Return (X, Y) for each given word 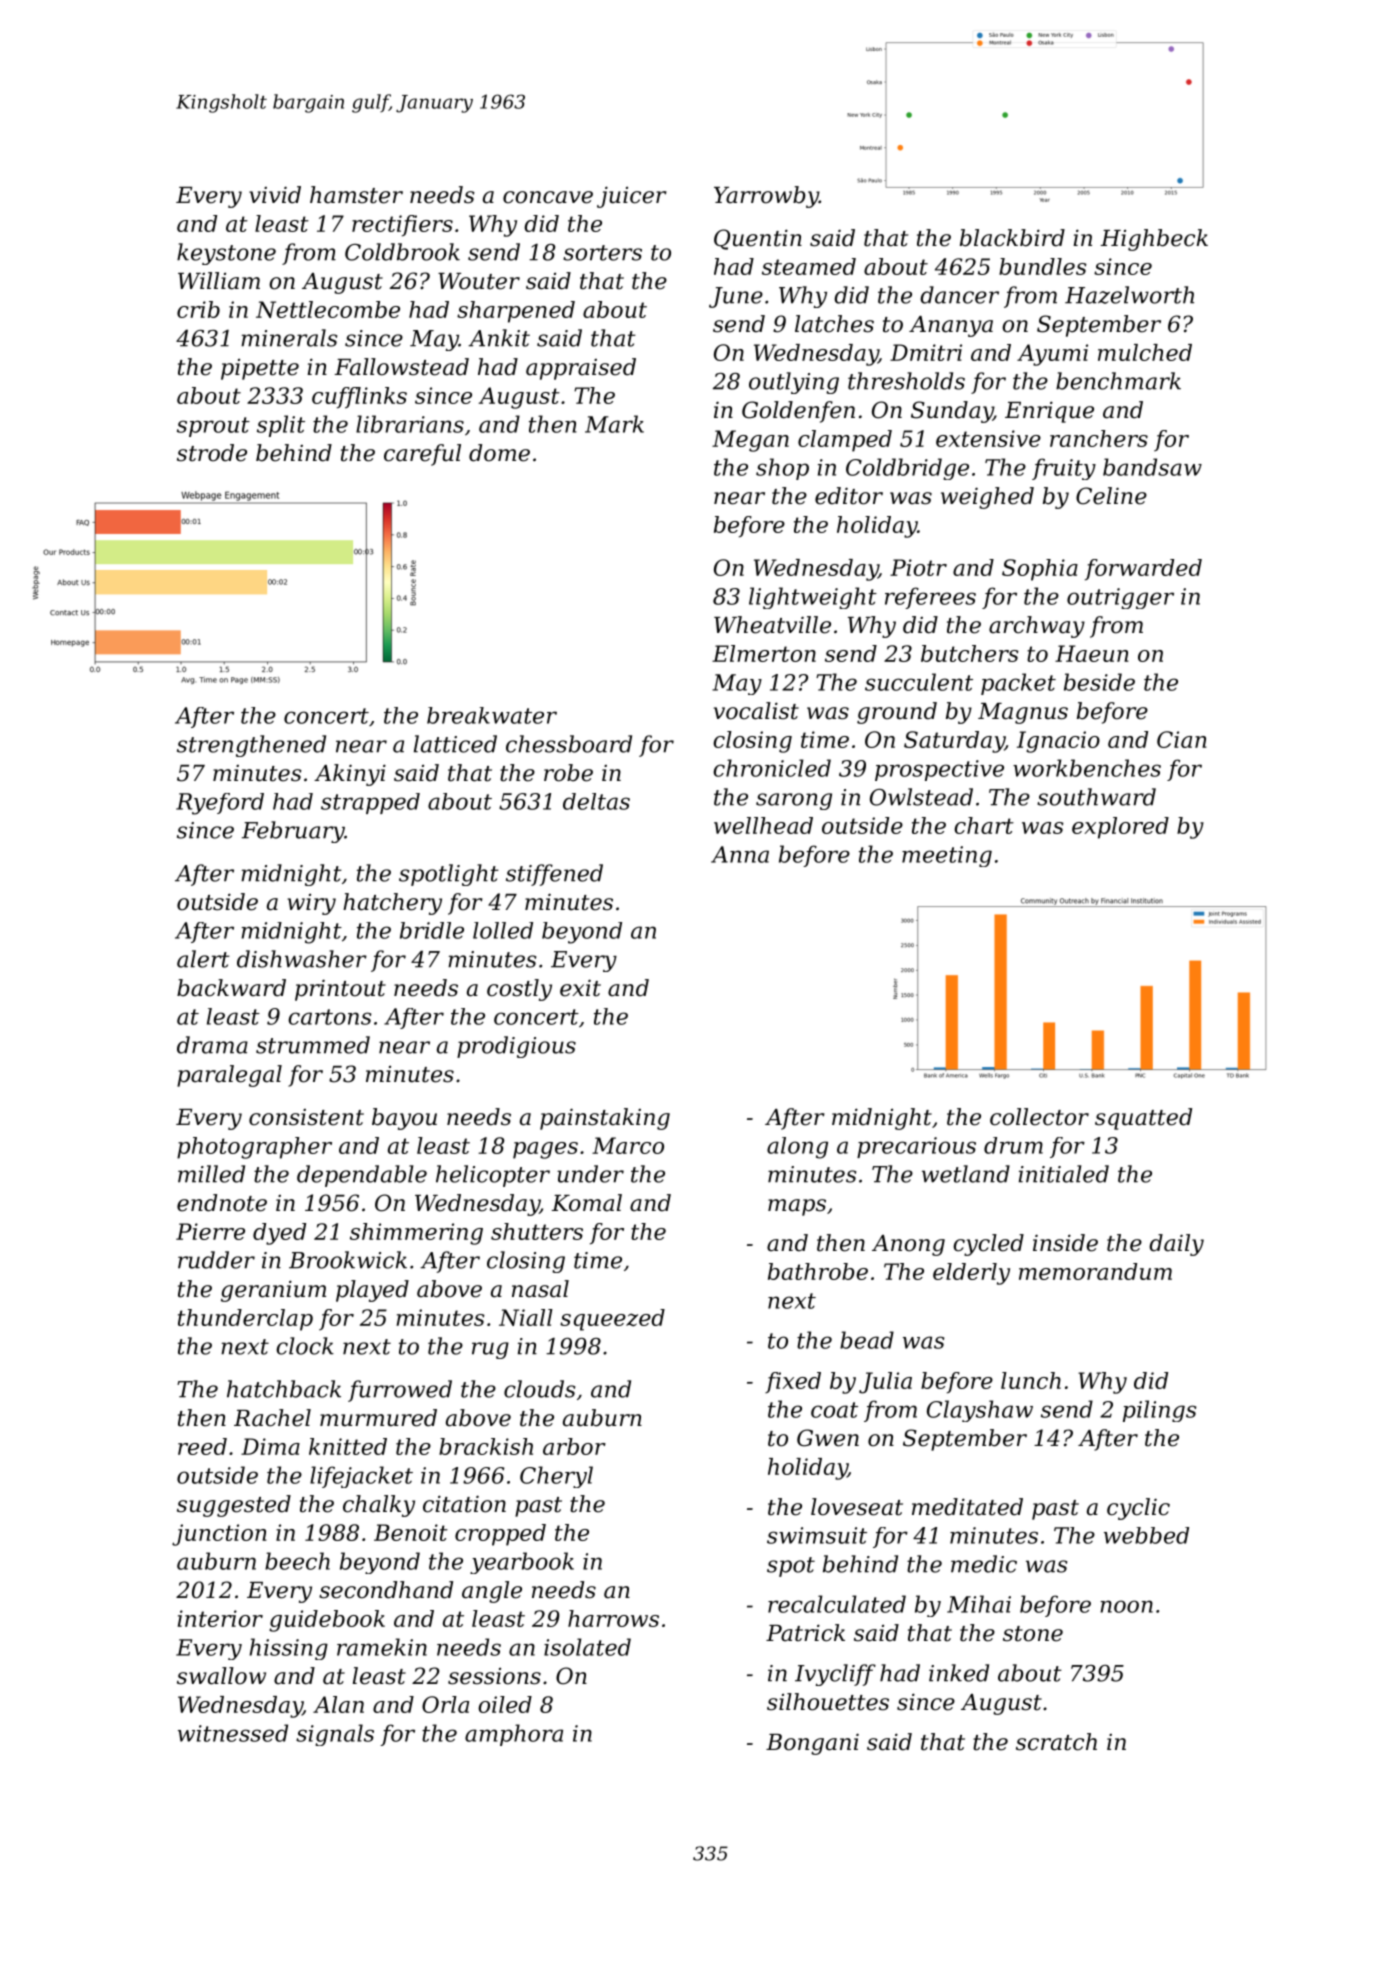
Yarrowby (766, 197)
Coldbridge (907, 469)
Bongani (812, 1744)
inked (959, 1673)
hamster (356, 195)
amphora (514, 1735)
